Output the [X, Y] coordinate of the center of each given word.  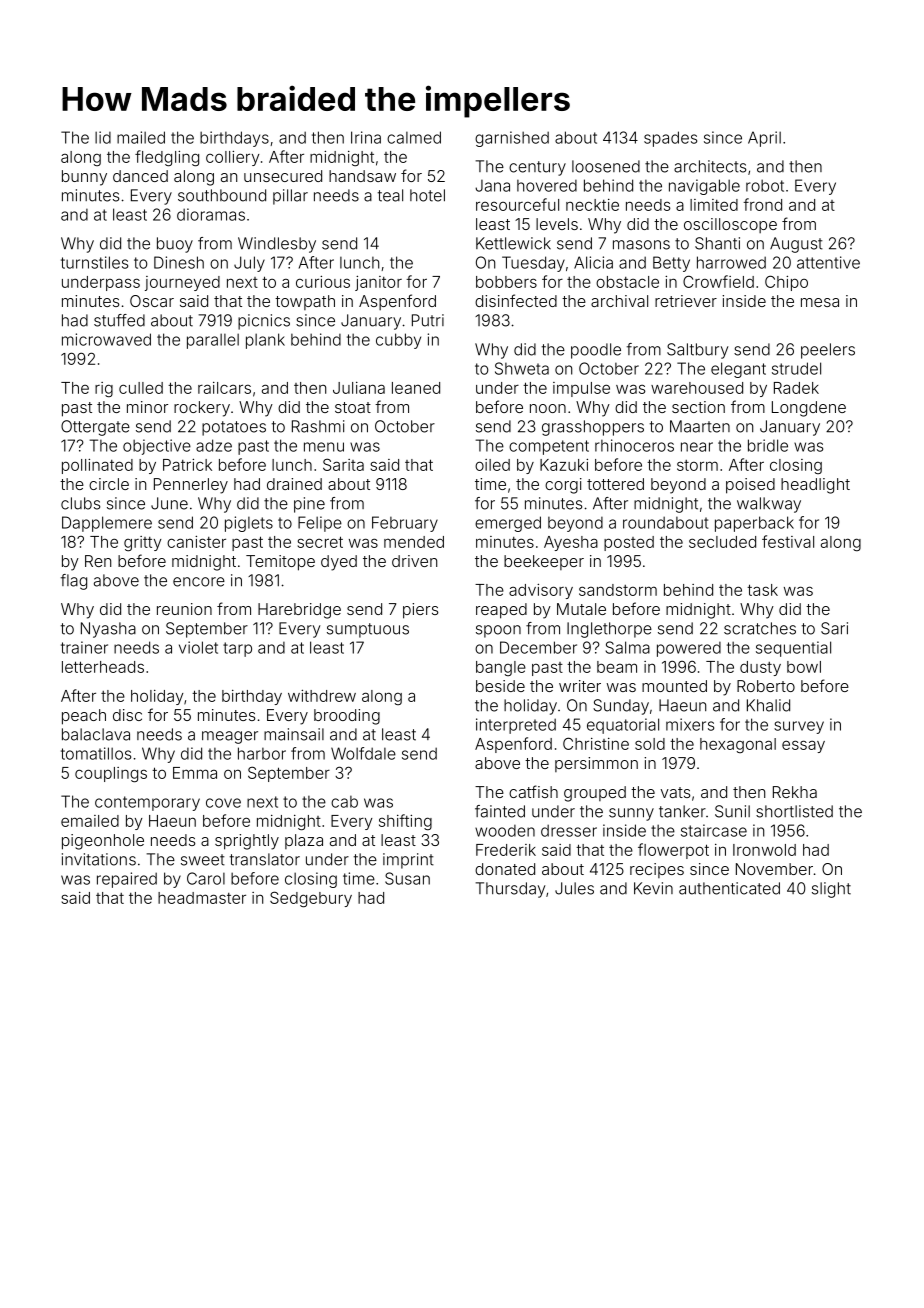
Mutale [581, 609]
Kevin [653, 888]
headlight [815, 486]
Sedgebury [311, 899]
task [762, 590]
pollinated [97, 466]
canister [196, 542]
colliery [233, 158]
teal [390, 195]
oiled [492, 465]
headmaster [202, 898]
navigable [704, 187]
